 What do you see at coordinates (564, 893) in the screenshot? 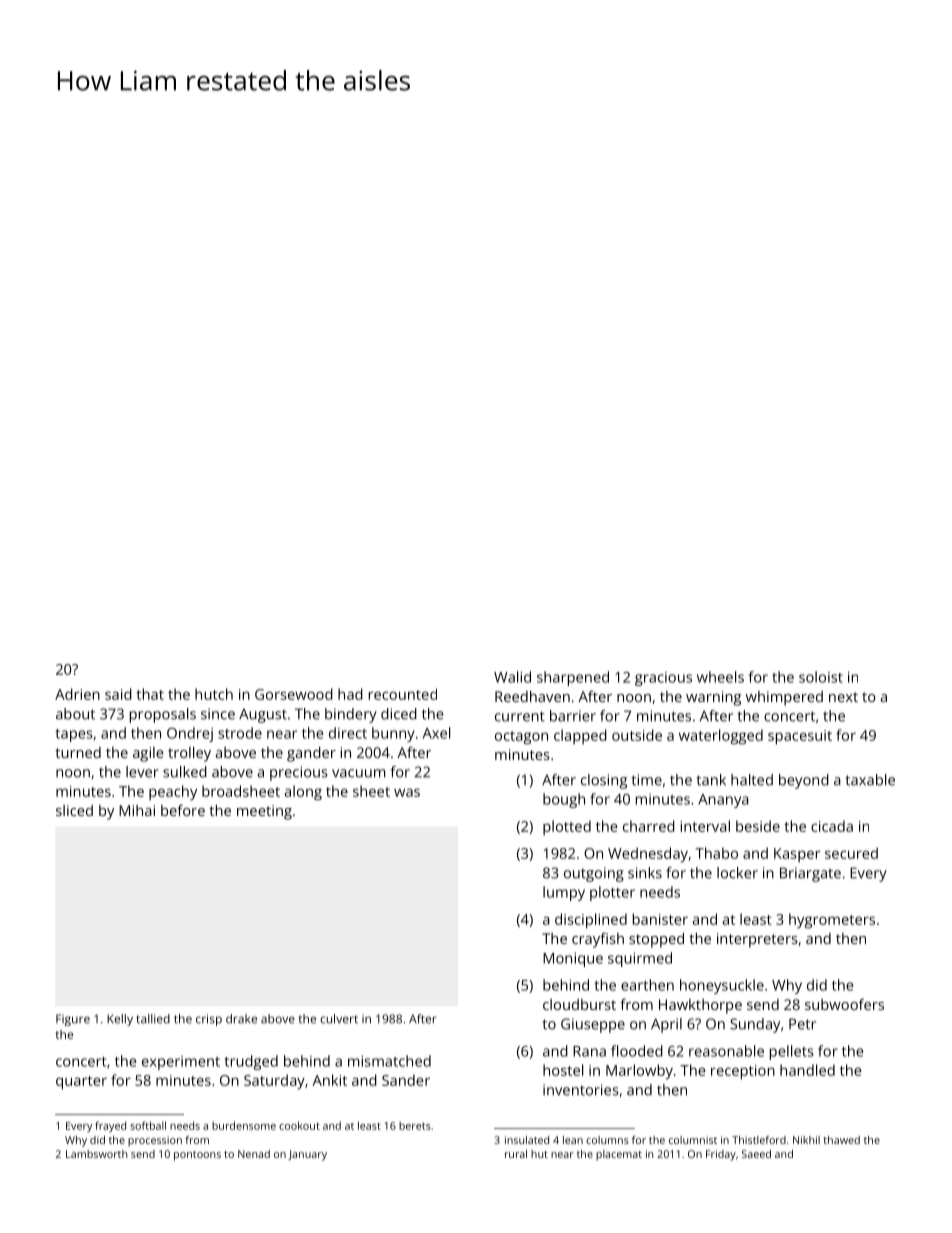
I see `lumpy` at bounding box center [564, 893].
